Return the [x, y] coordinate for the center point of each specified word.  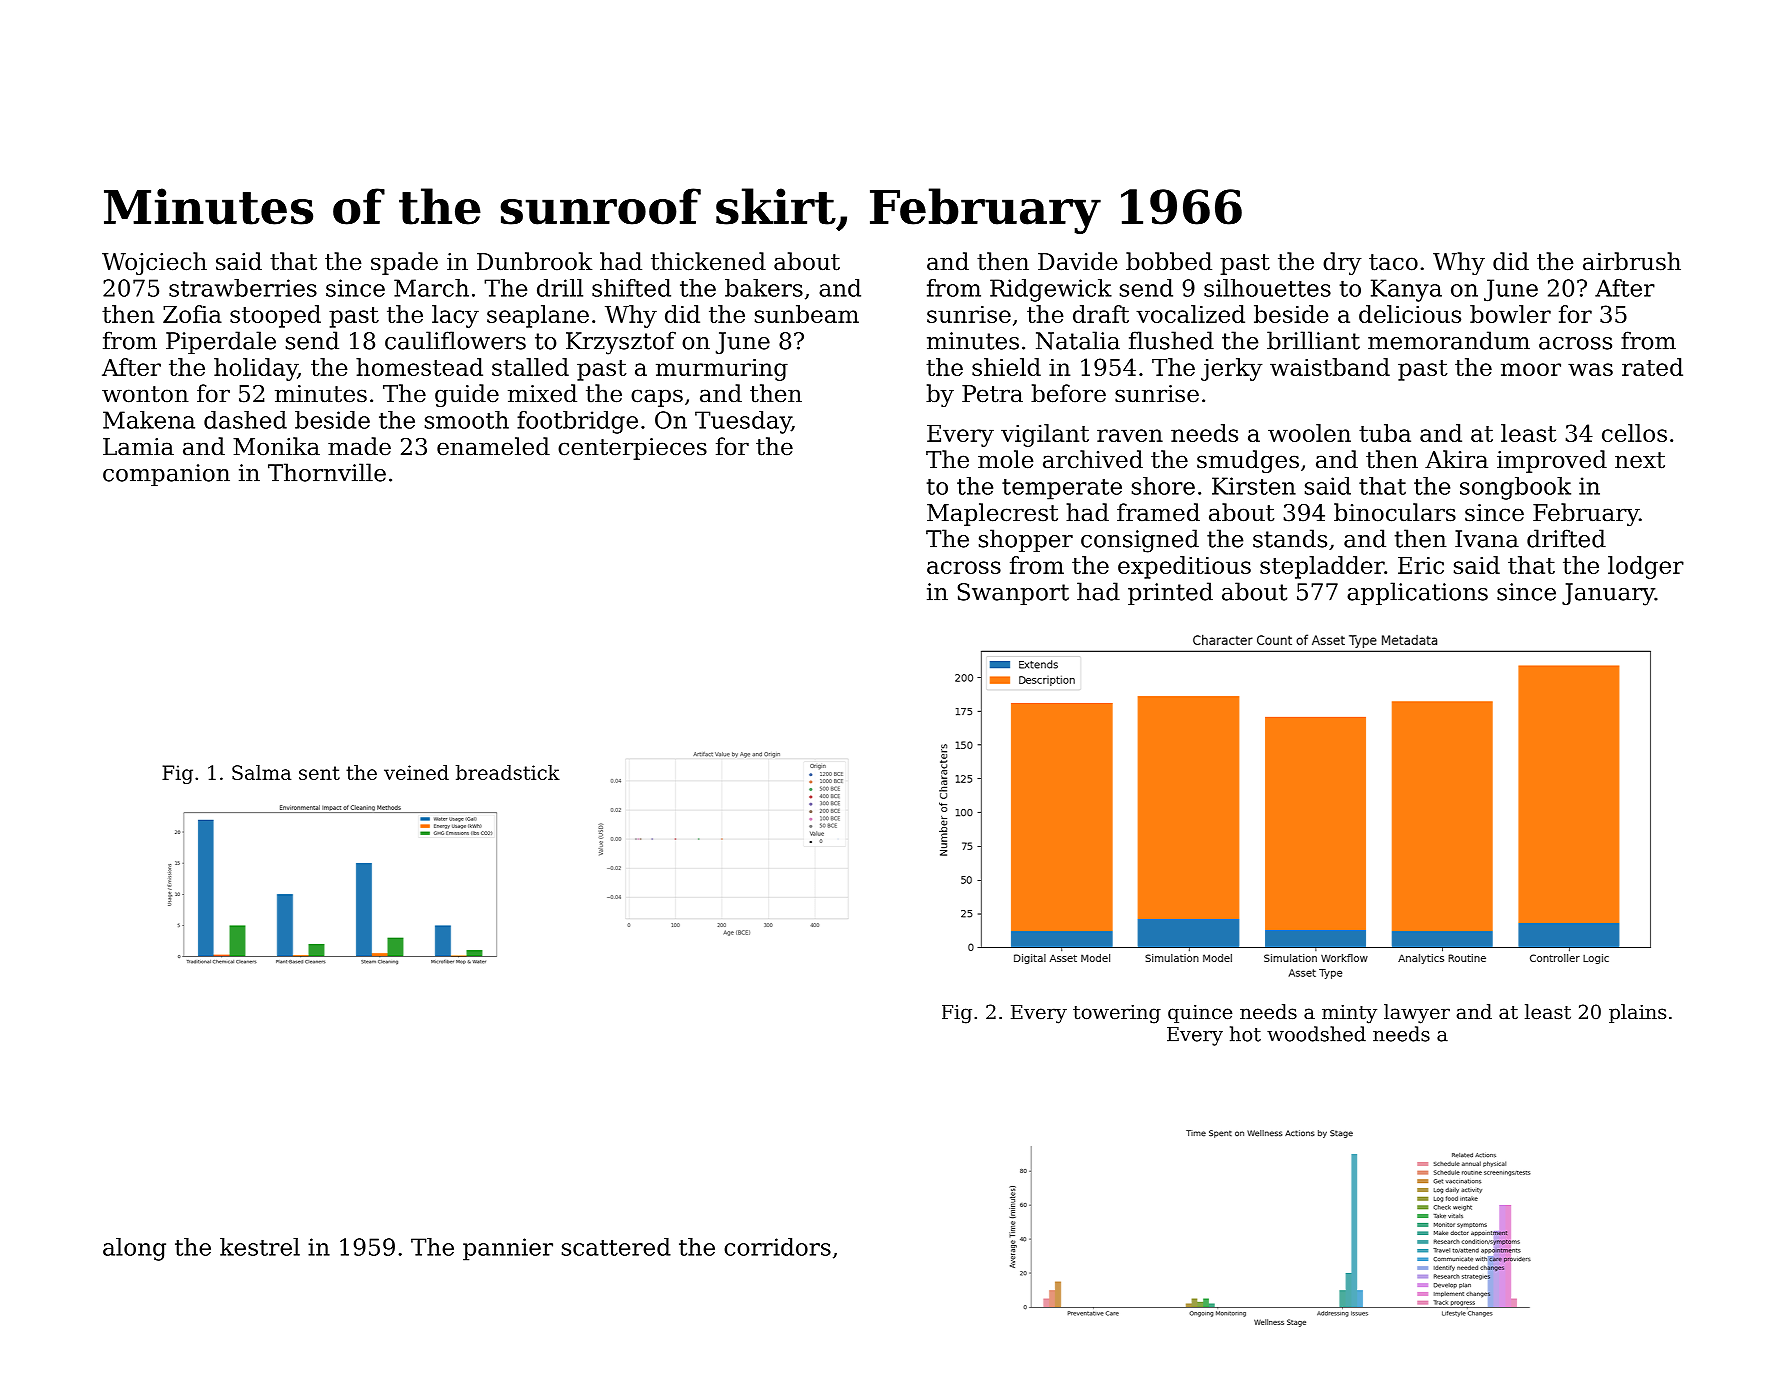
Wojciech [154, 263]
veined [416, 772]
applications [1417, 593]
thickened [708, 261]
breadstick [508, 772]
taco [1393, 262]
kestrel [260, 1247]
